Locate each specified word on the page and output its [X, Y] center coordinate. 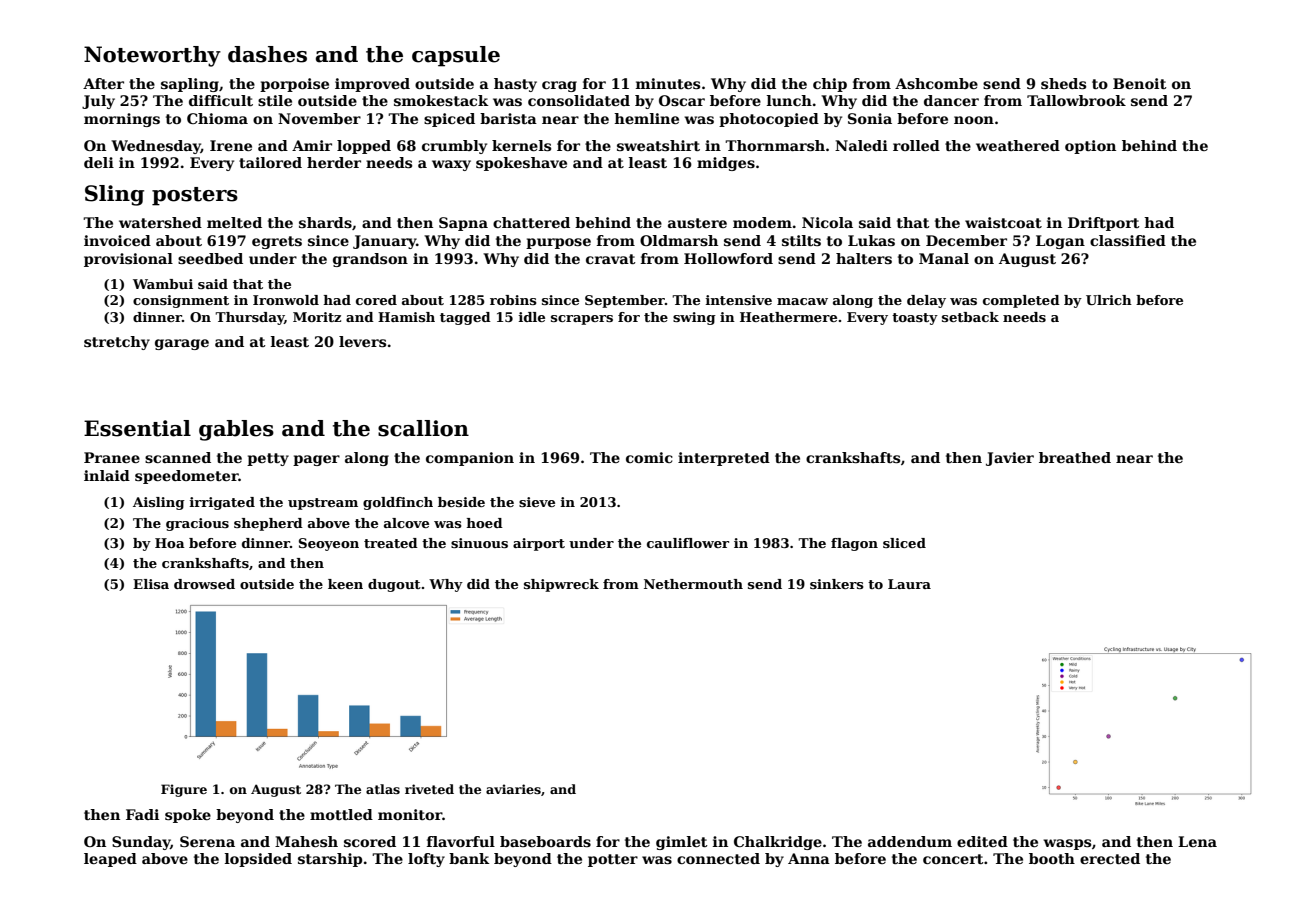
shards [325, 222]
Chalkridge [778, 843]
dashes [267, 54]
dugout [394, 585]
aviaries [513, 789]
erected [1110, 858]
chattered [531, 222]
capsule [456, 56]
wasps [1067, 844]
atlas [383, 789]
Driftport [1104, 224]
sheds [1063, 83]
